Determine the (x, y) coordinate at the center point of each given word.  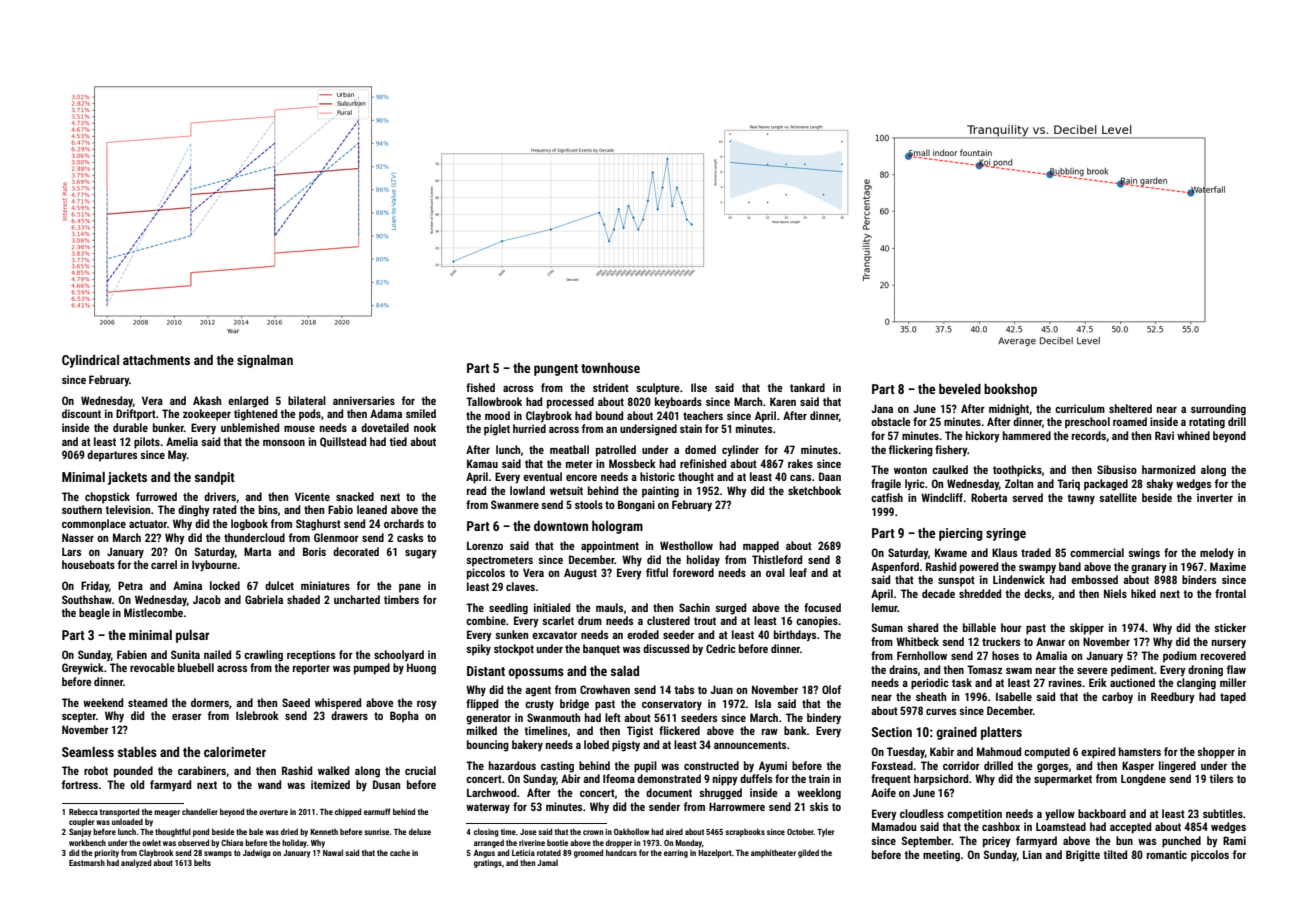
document (669, 792)
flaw (1236, 669)
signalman (265, 361)
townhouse (610, 368)
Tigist (640, 732)
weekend (103, 702)
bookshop (1010, 390)
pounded (133, 772)
